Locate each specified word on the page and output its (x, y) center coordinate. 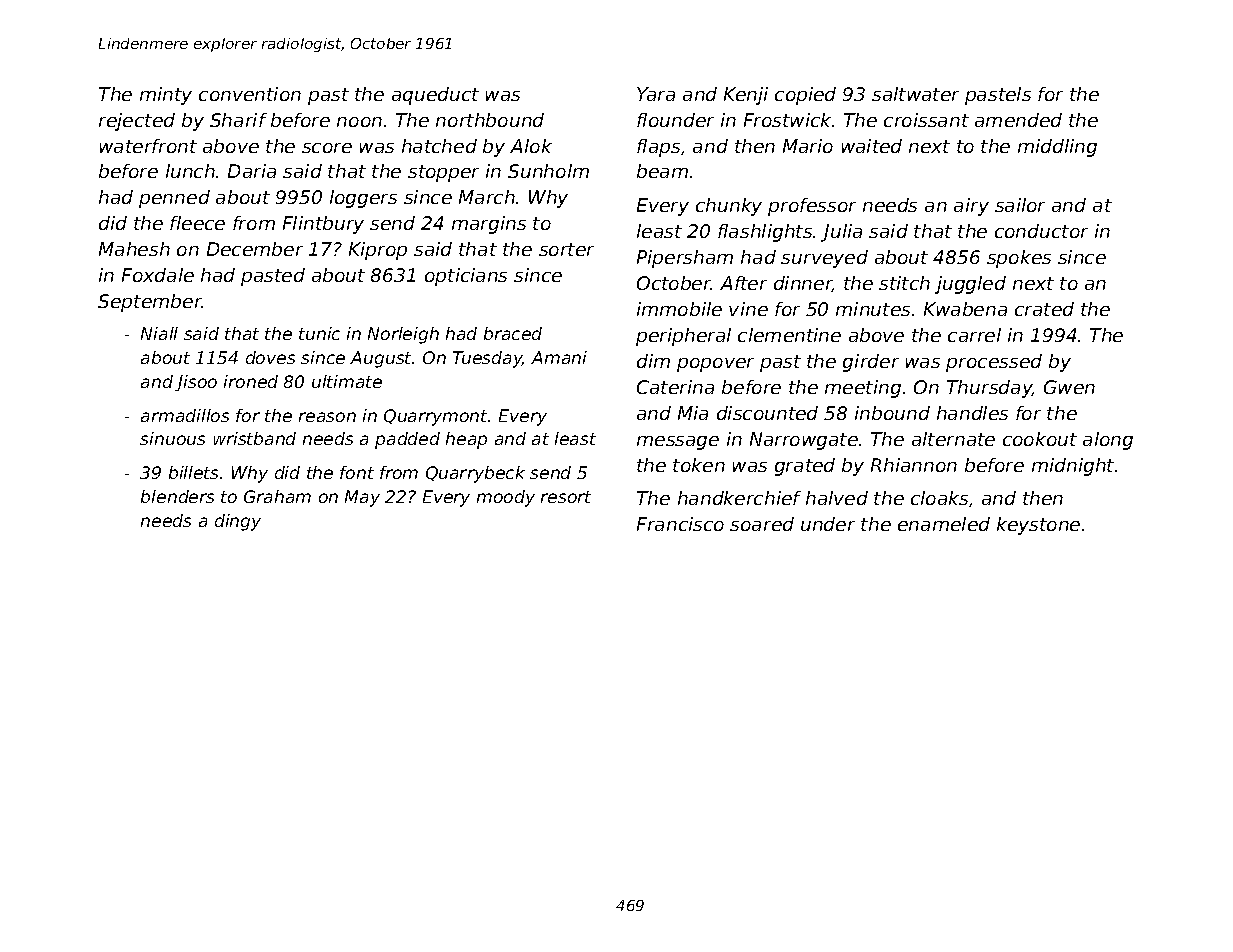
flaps (658, 148)
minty (166, 96)
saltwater (915, 94)
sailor (1020, 205)
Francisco (680, 524)
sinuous (172, 438)
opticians (466, 277)
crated (1044, 309)
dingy (238, 522)
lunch (190, 171)
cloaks (939, 498)
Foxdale (158, 275)
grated (805, 467)
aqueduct (435, 96)
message (678, 443)
